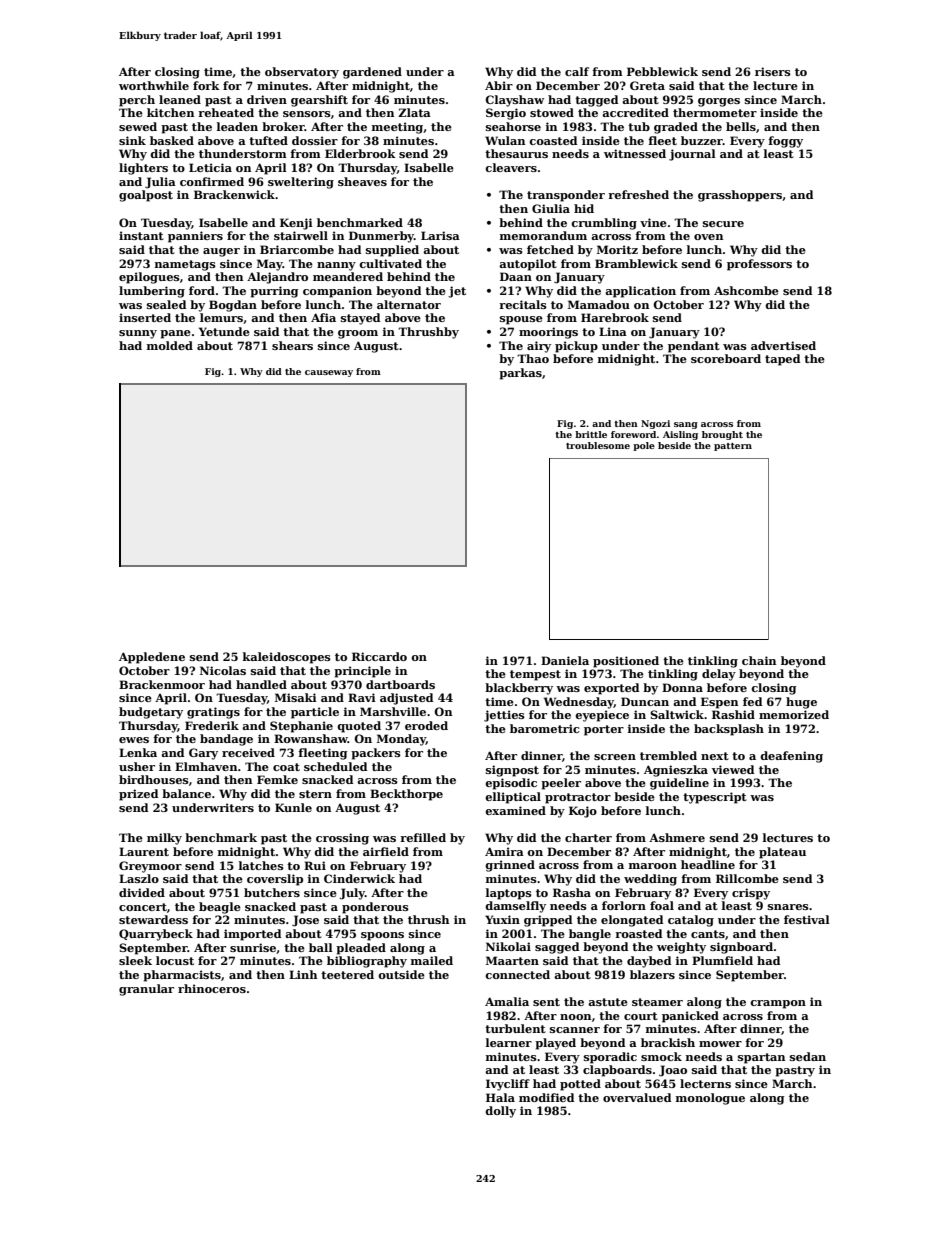  Describe the element at coordinates (637, 1097) in the page. I see `overvalued` at that location.
